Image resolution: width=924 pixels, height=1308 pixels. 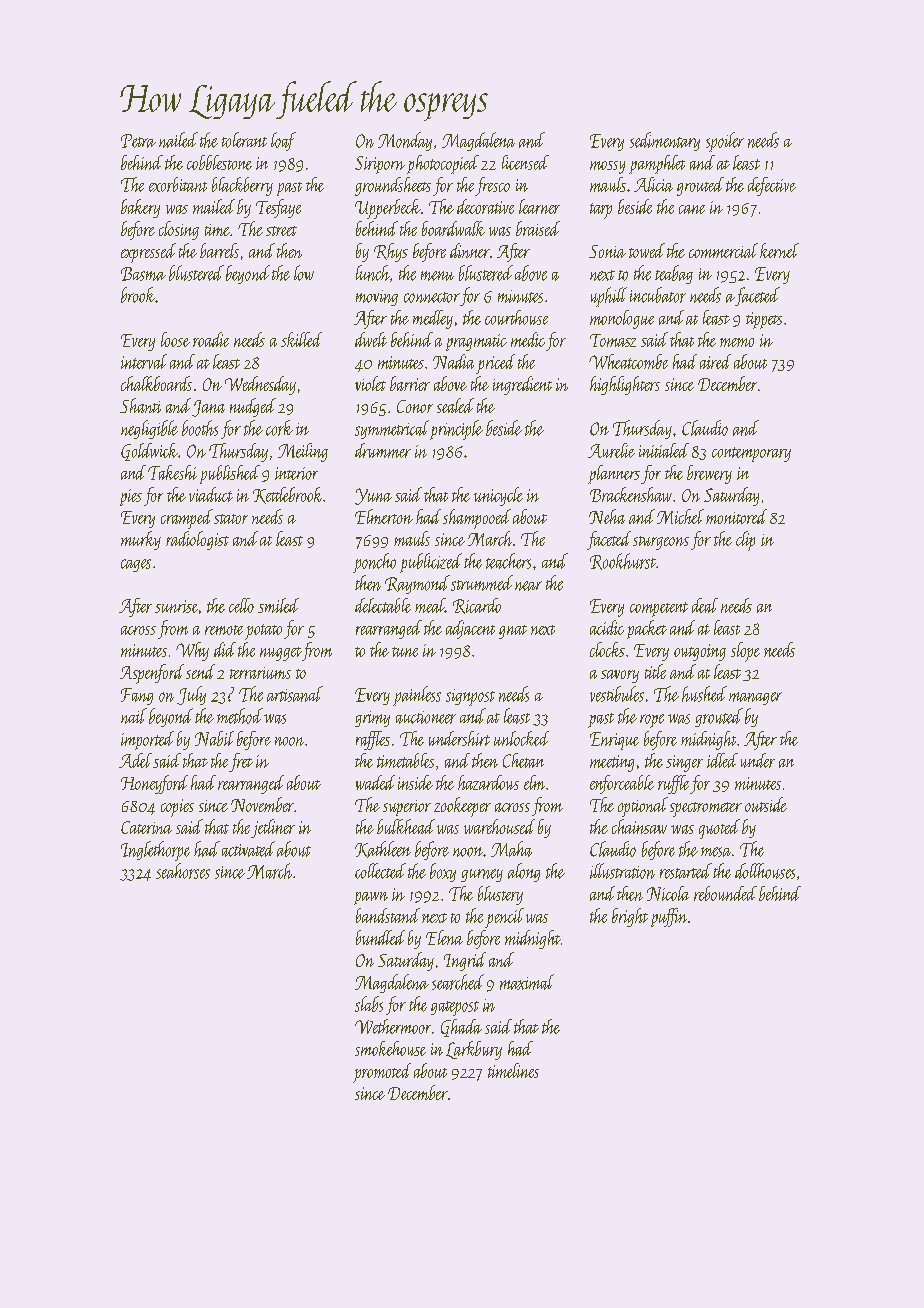 What do you see at coordinates (622, 784) in the screenshot?
I see `enforceable` at bounding box center [622, 784].
